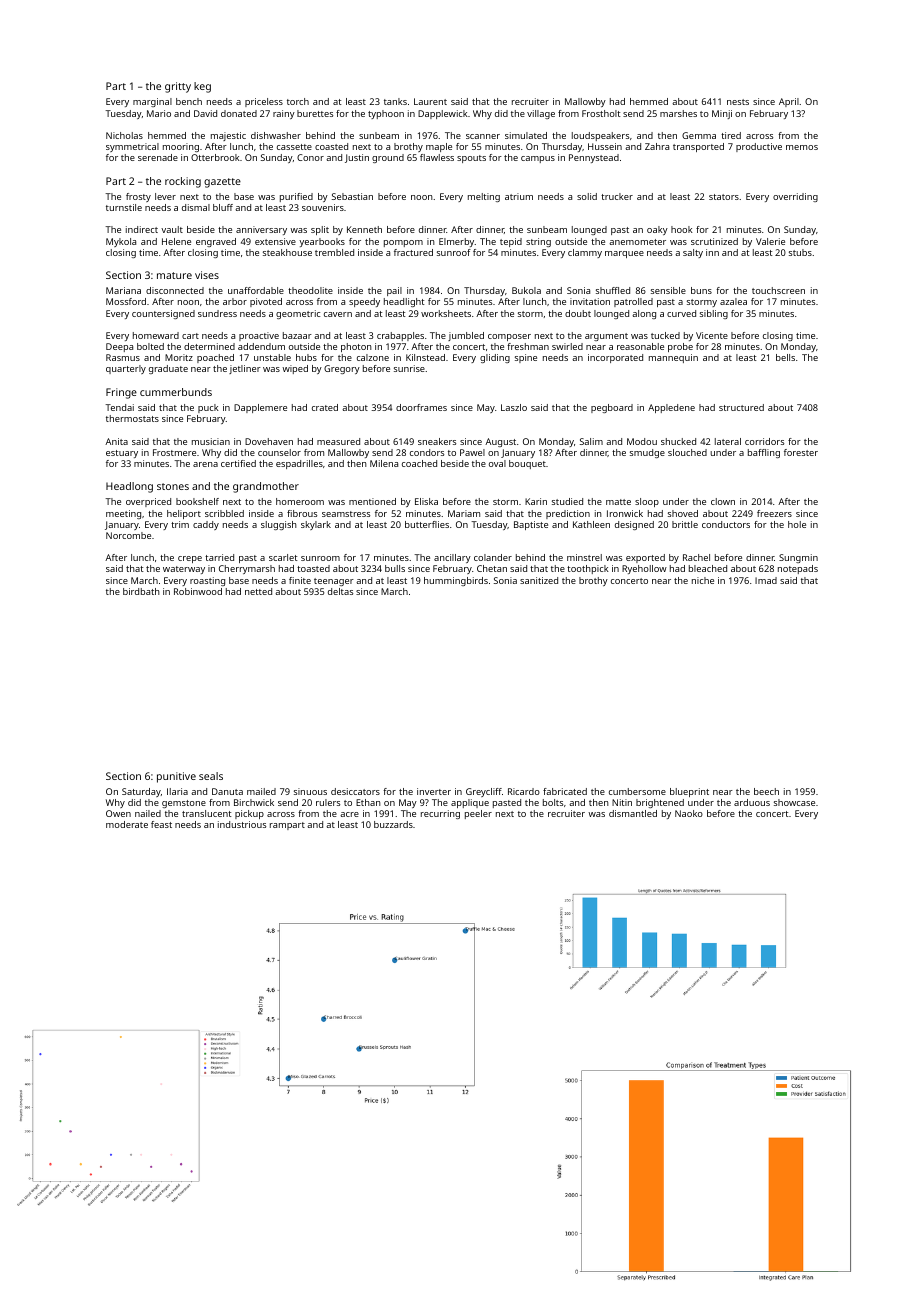 The height and width of the screenshot is (1308, 924). What do you see at coordinates (703, 580) in the screenshot?
I see `niche` at bounding box center [703, 580].
